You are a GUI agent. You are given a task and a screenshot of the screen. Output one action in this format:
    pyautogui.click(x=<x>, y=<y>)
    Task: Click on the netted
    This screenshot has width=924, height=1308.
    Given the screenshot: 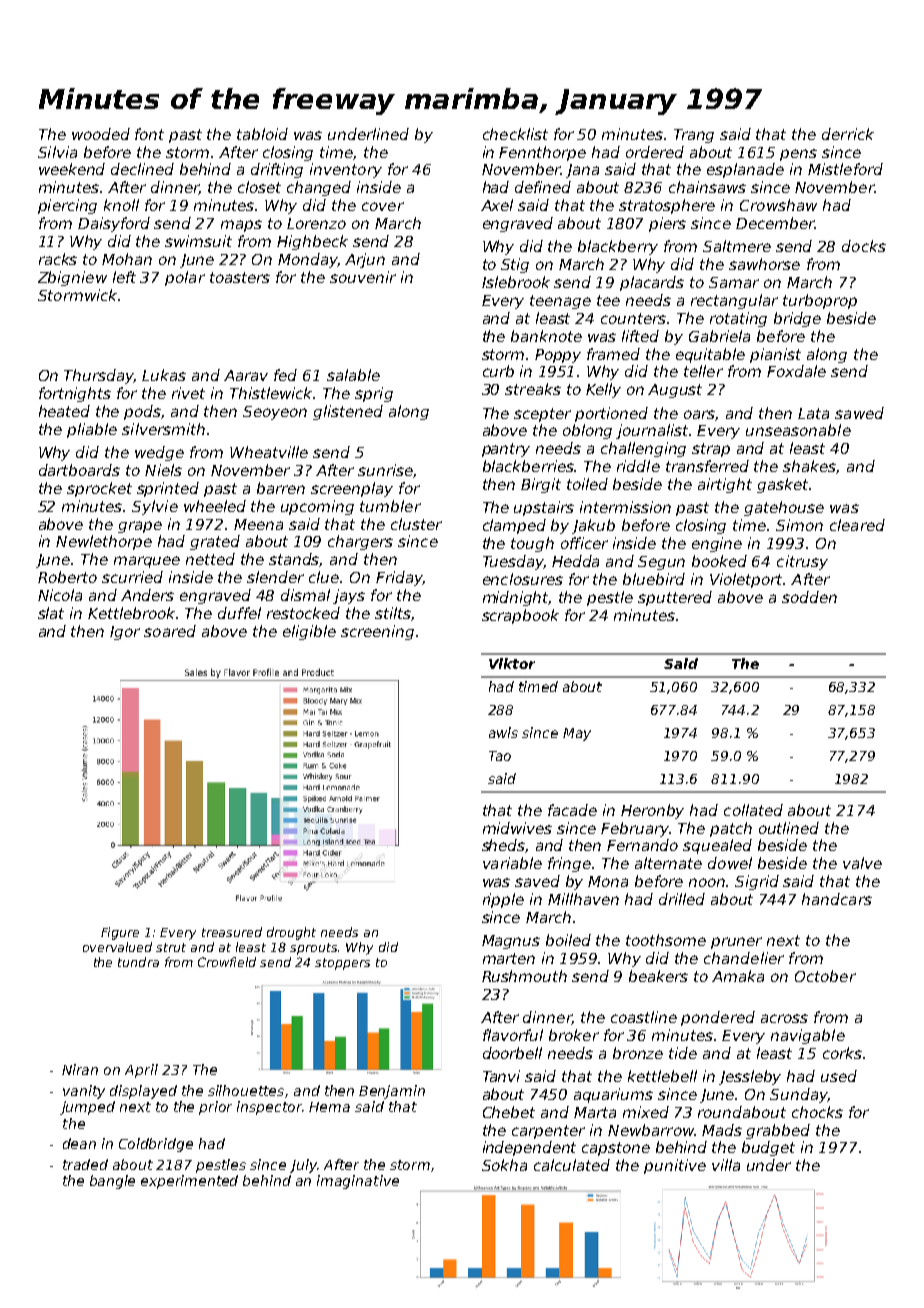 What is the action you would take?
    pyautogui.click(x=210, y=559)
